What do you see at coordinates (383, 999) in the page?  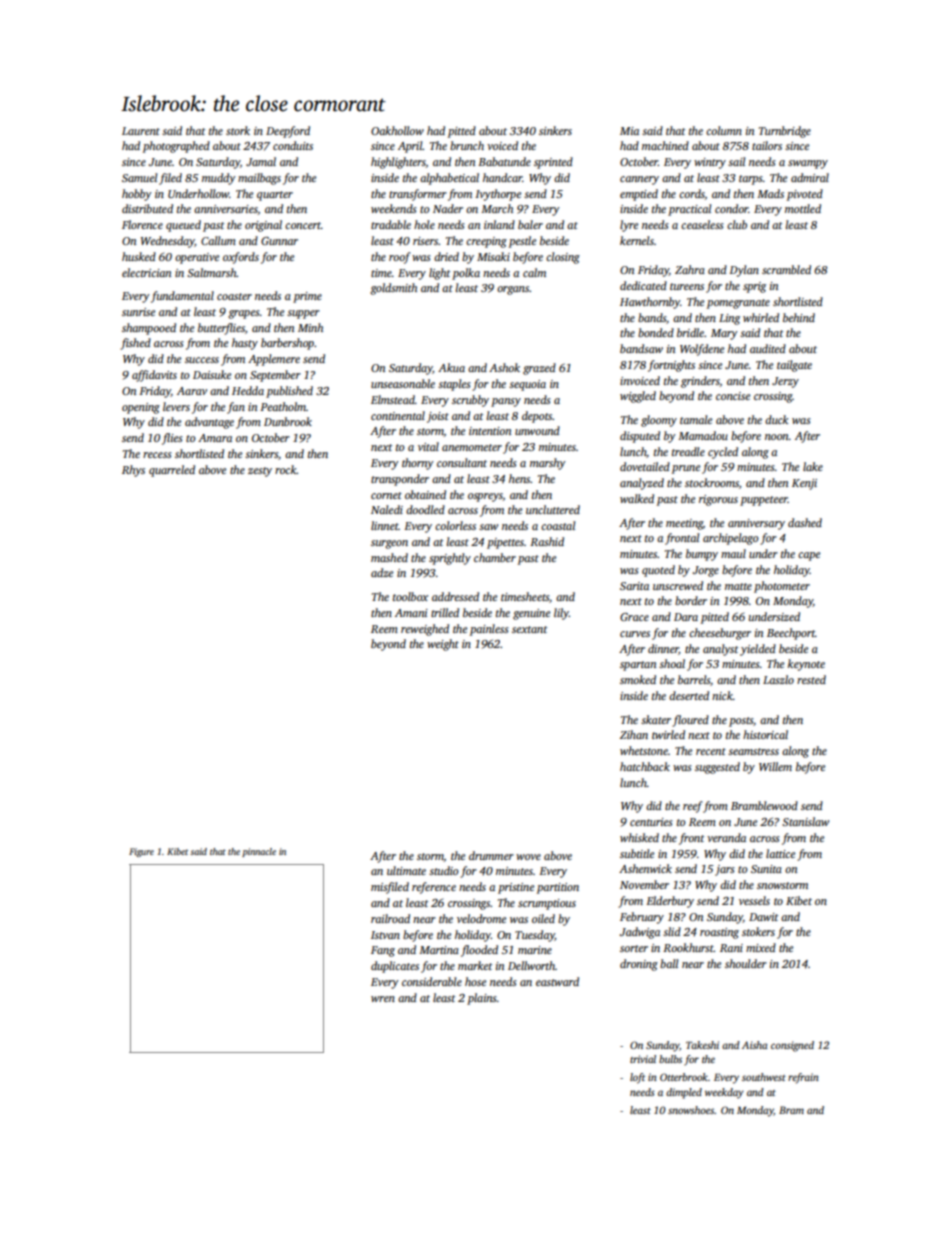 I see `wren` at bounding box center [383, 999].
